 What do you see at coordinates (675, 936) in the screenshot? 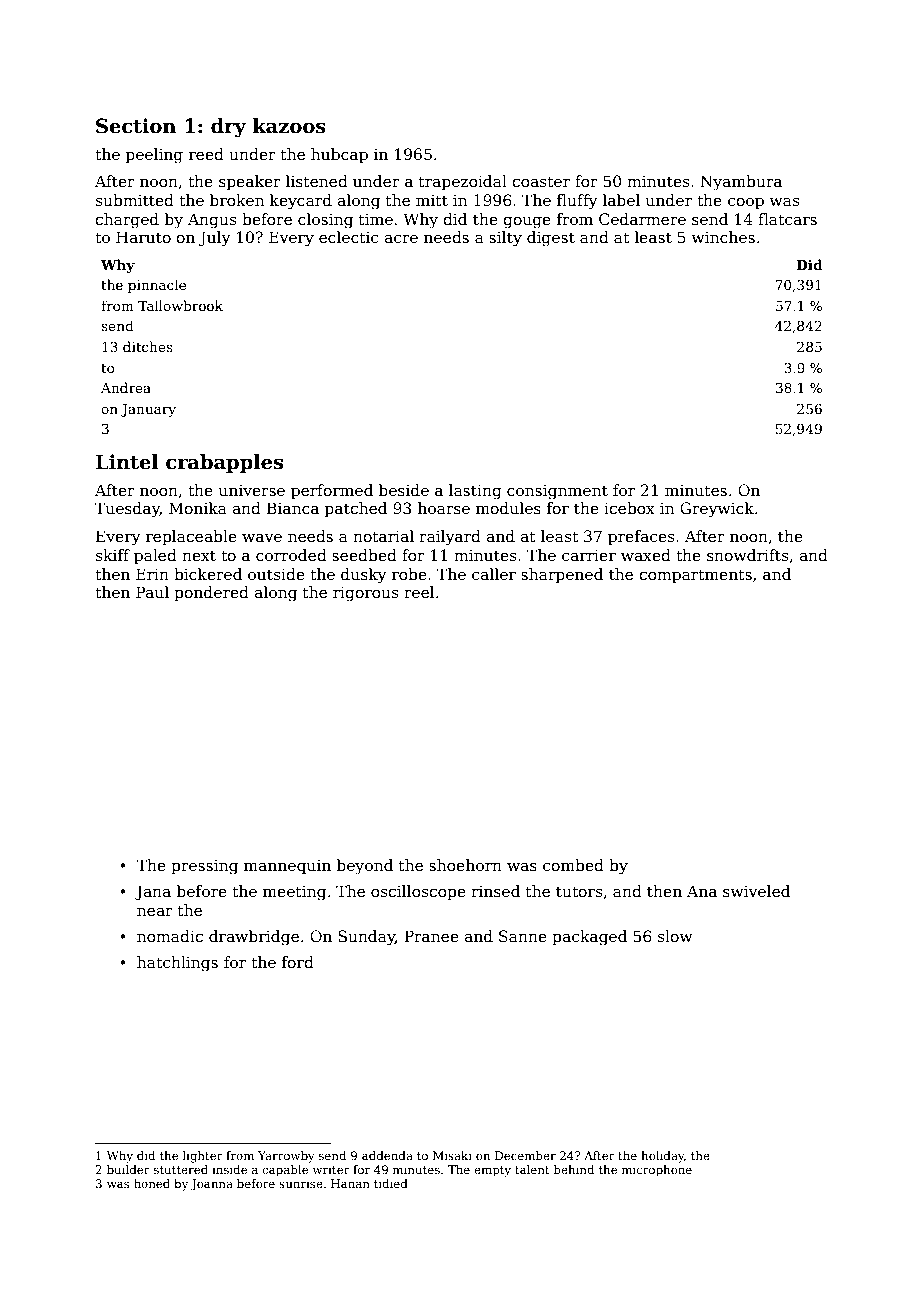
I see `slow` at bounding box center [675, 936].
